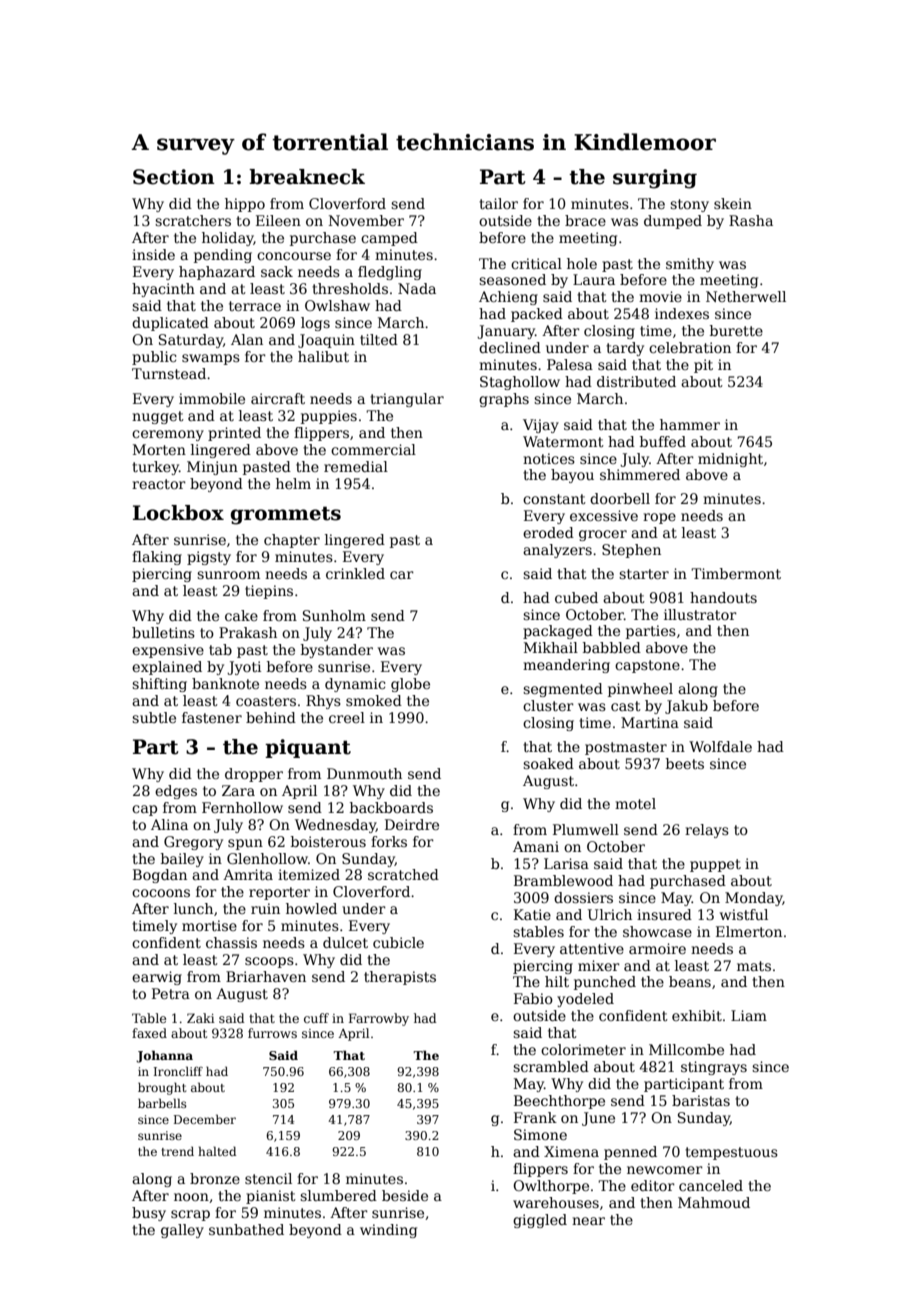  Describe the element at coordinates (212, 717) in the screenshot. I see `fastener` at that location.
